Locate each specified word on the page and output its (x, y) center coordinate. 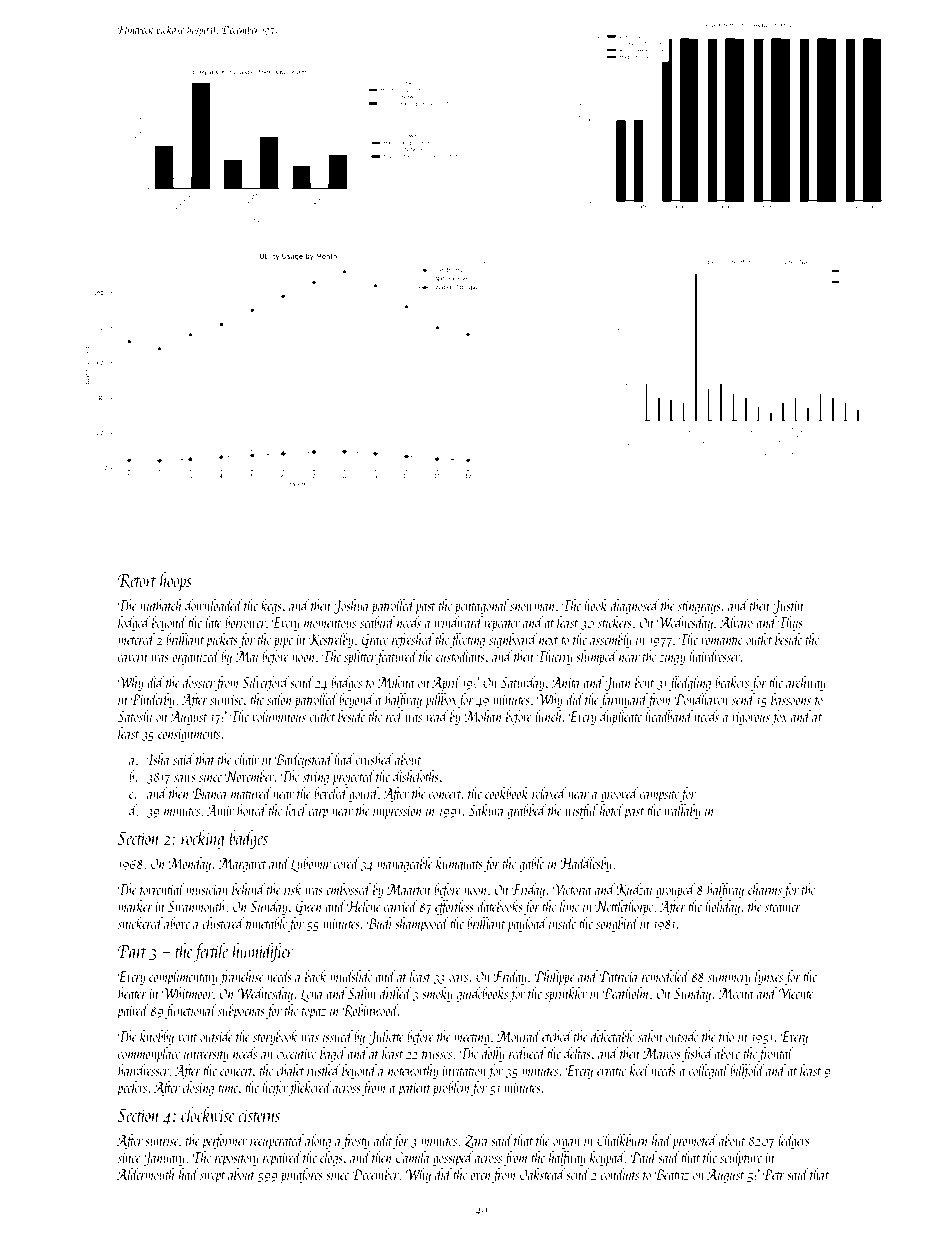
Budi (379, 923)
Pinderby (153, 700)
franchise (241, 977)
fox (779, 717)
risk (293, 889)
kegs (271, 606)
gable (531, 864)
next (548, 641)
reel (394, 716)
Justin (788, 607)
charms (765, 889)
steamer (782, 908)
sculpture (741, 1158)
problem (451, 1088)
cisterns (259, 1115)
